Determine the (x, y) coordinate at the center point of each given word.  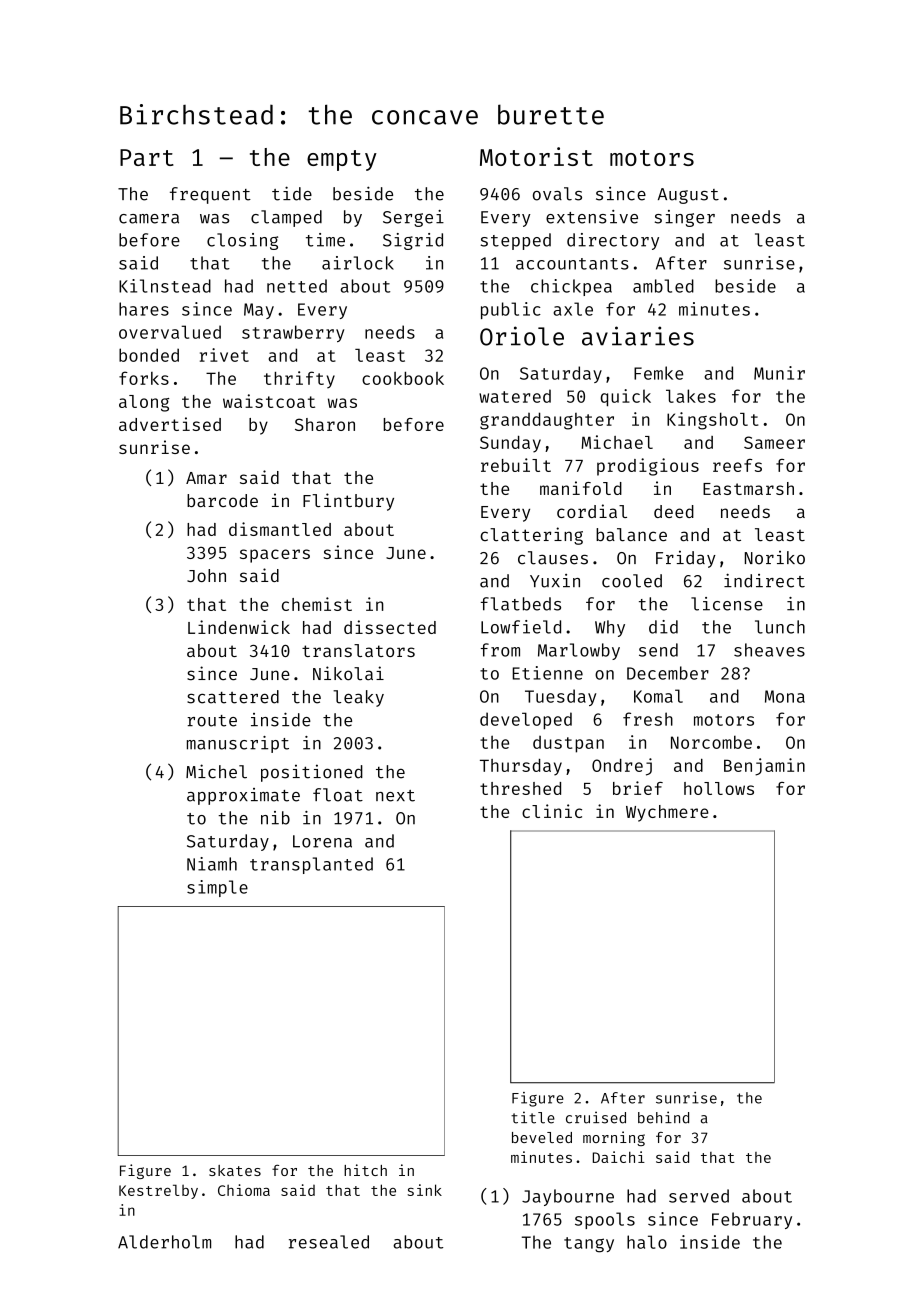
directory (613, 241)
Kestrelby (158, 1191)
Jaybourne (568, 1197)
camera (149, 219)
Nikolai (348, 673)
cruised (596, 1117)
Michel (216, 771)
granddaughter (547, 421)
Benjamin (764, 767)
